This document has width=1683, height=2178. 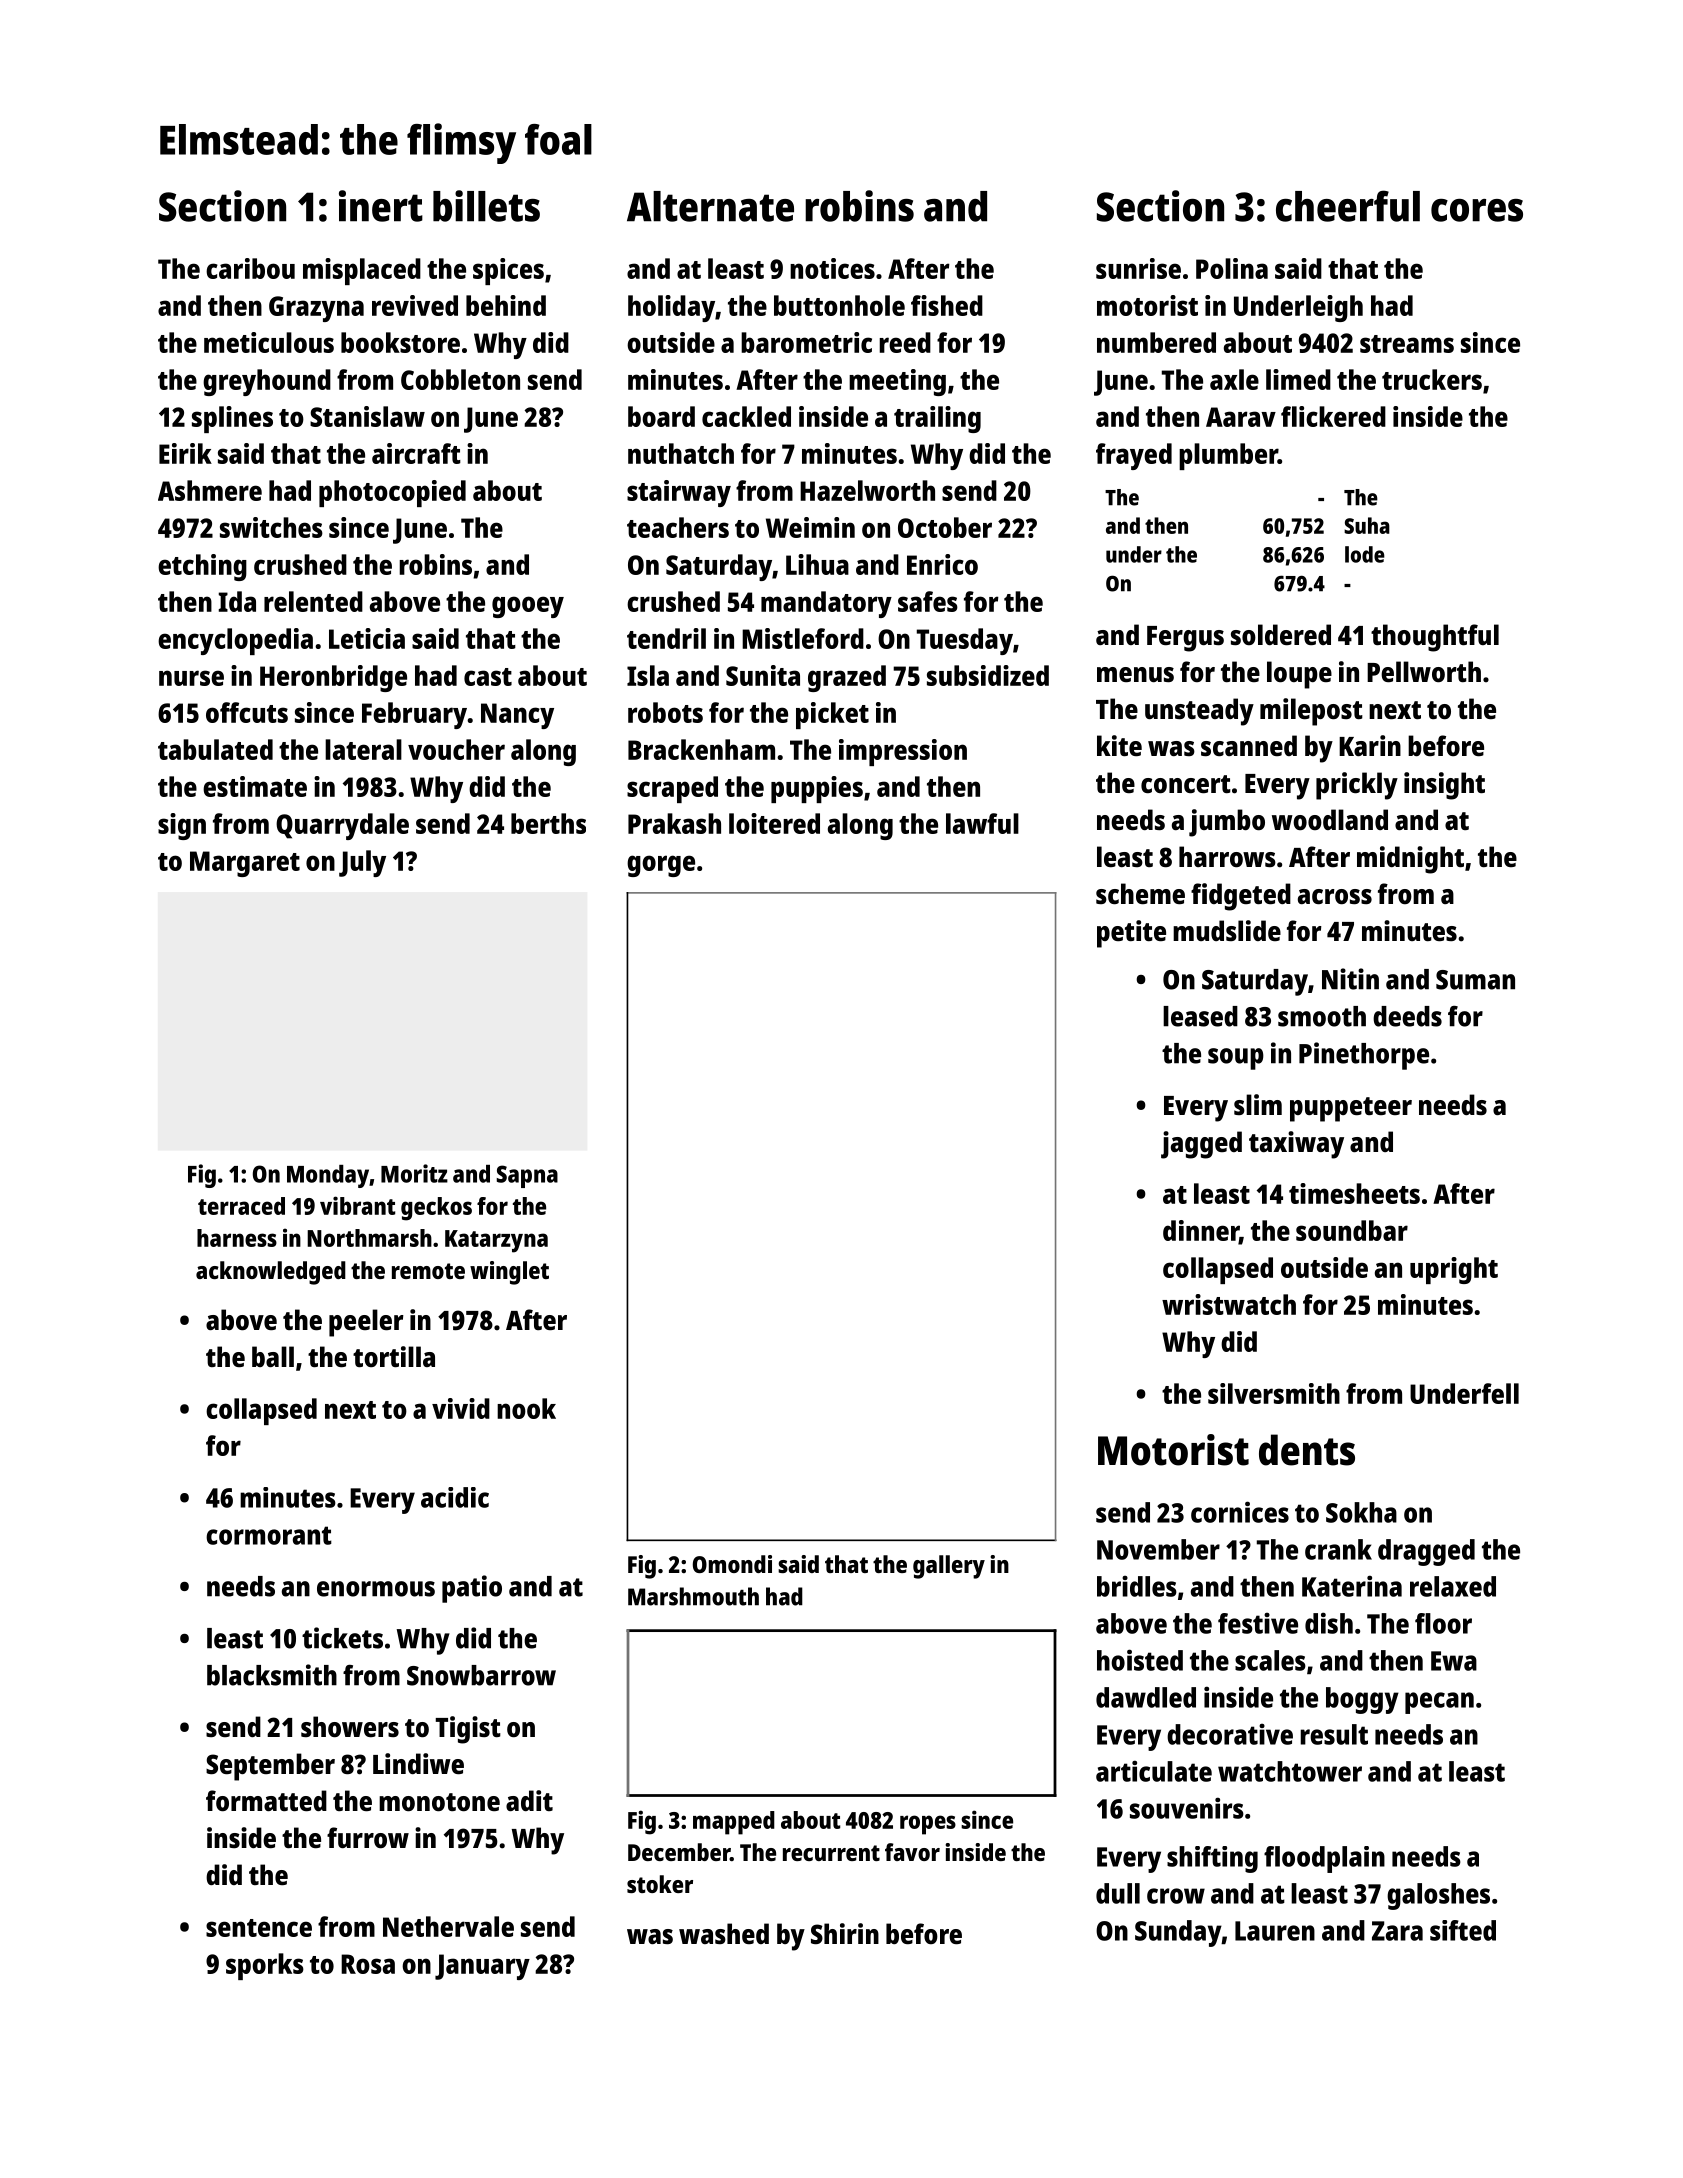 I want to click on Polina, so click(x=1232, y=268).
